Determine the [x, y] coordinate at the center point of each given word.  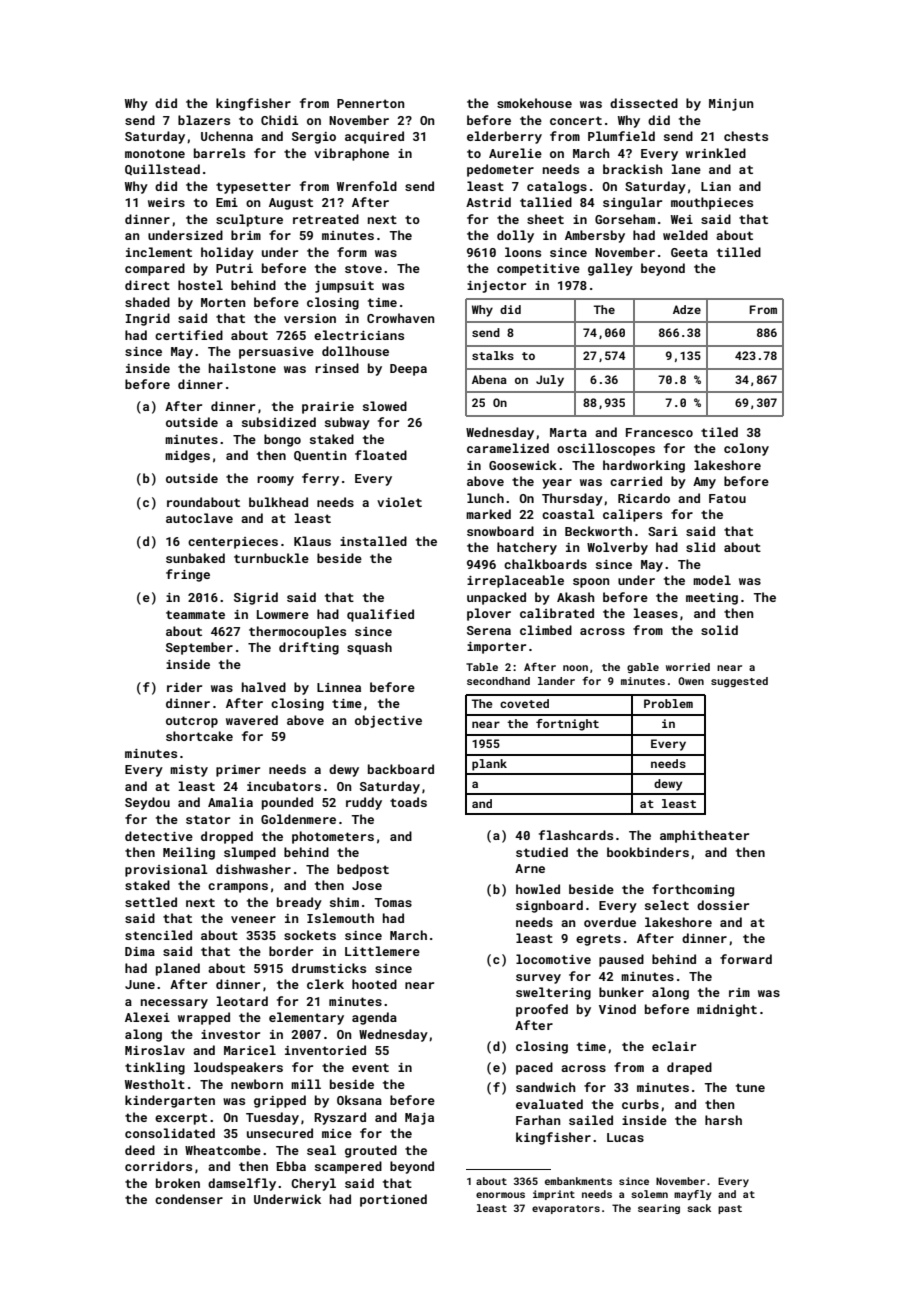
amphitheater [704, 836]
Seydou [147, 803]
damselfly [242, 1184]
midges [187, 456]
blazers [204, 120]
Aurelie [515, 153]
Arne [530, 868]
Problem [668, 703]
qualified [380, 615]
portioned [393, 1200]
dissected [644, 103]
